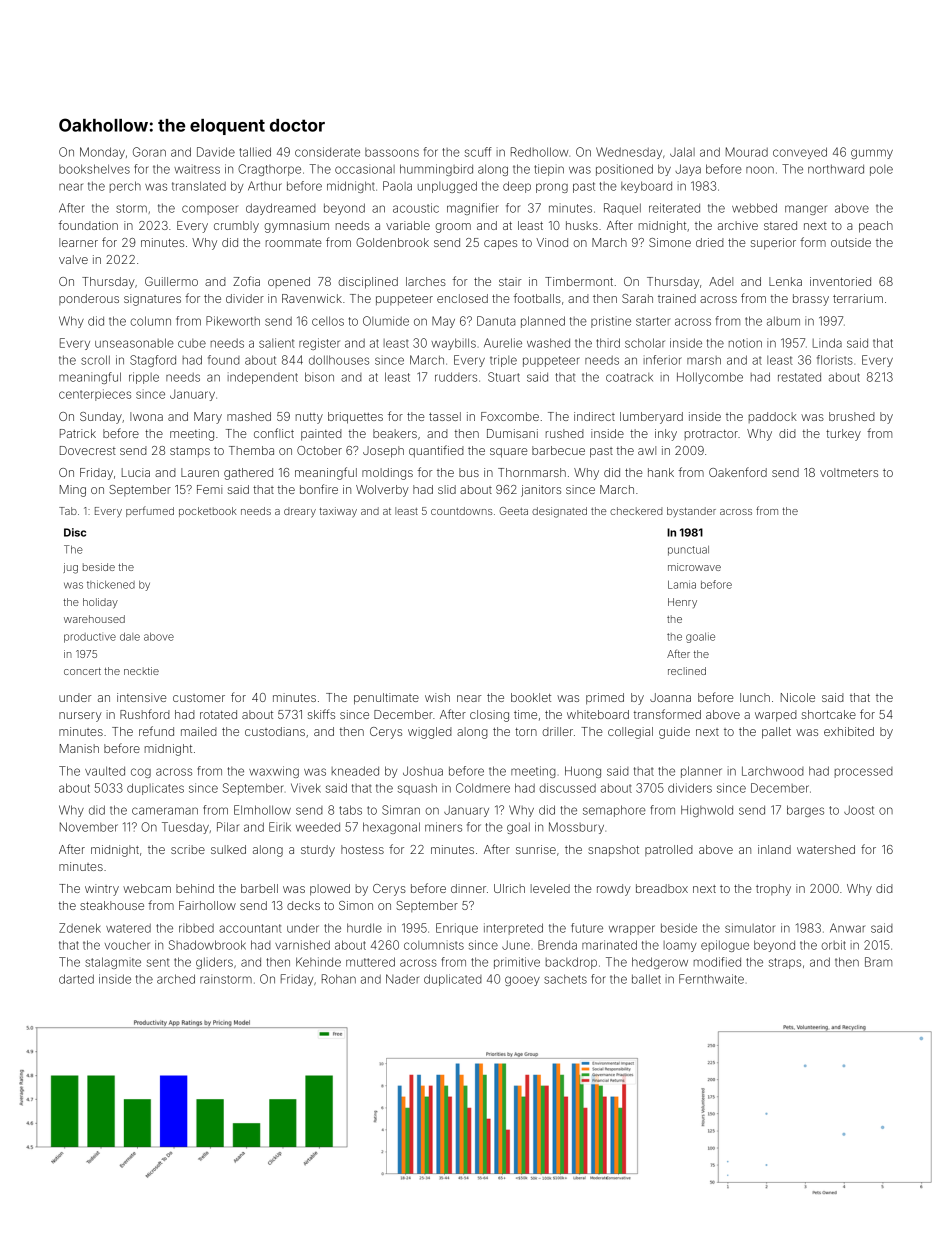 The height and width of the screenshot is (1233, 952). What do you see at coordinates (800, 153) in the screenshot?
I see `conveyed` at bounding box center [800, 153].
